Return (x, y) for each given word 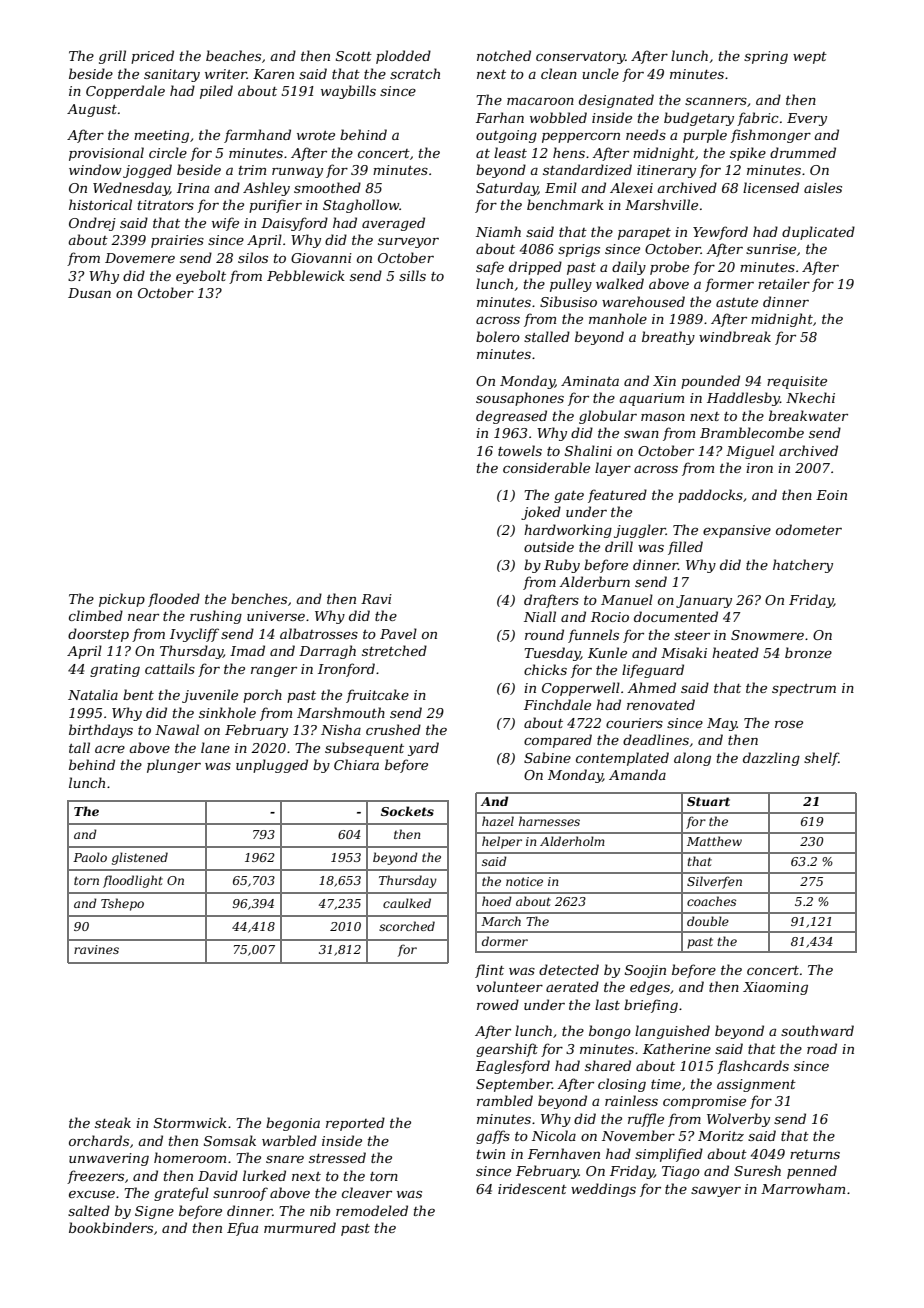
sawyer (716, 1191)
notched (504, 55)
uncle (600, 73)
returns (815, 1154)
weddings (603, 1190)
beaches (233, 55)
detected (569, 969)
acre (110, 749)
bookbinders (111, 1227)
